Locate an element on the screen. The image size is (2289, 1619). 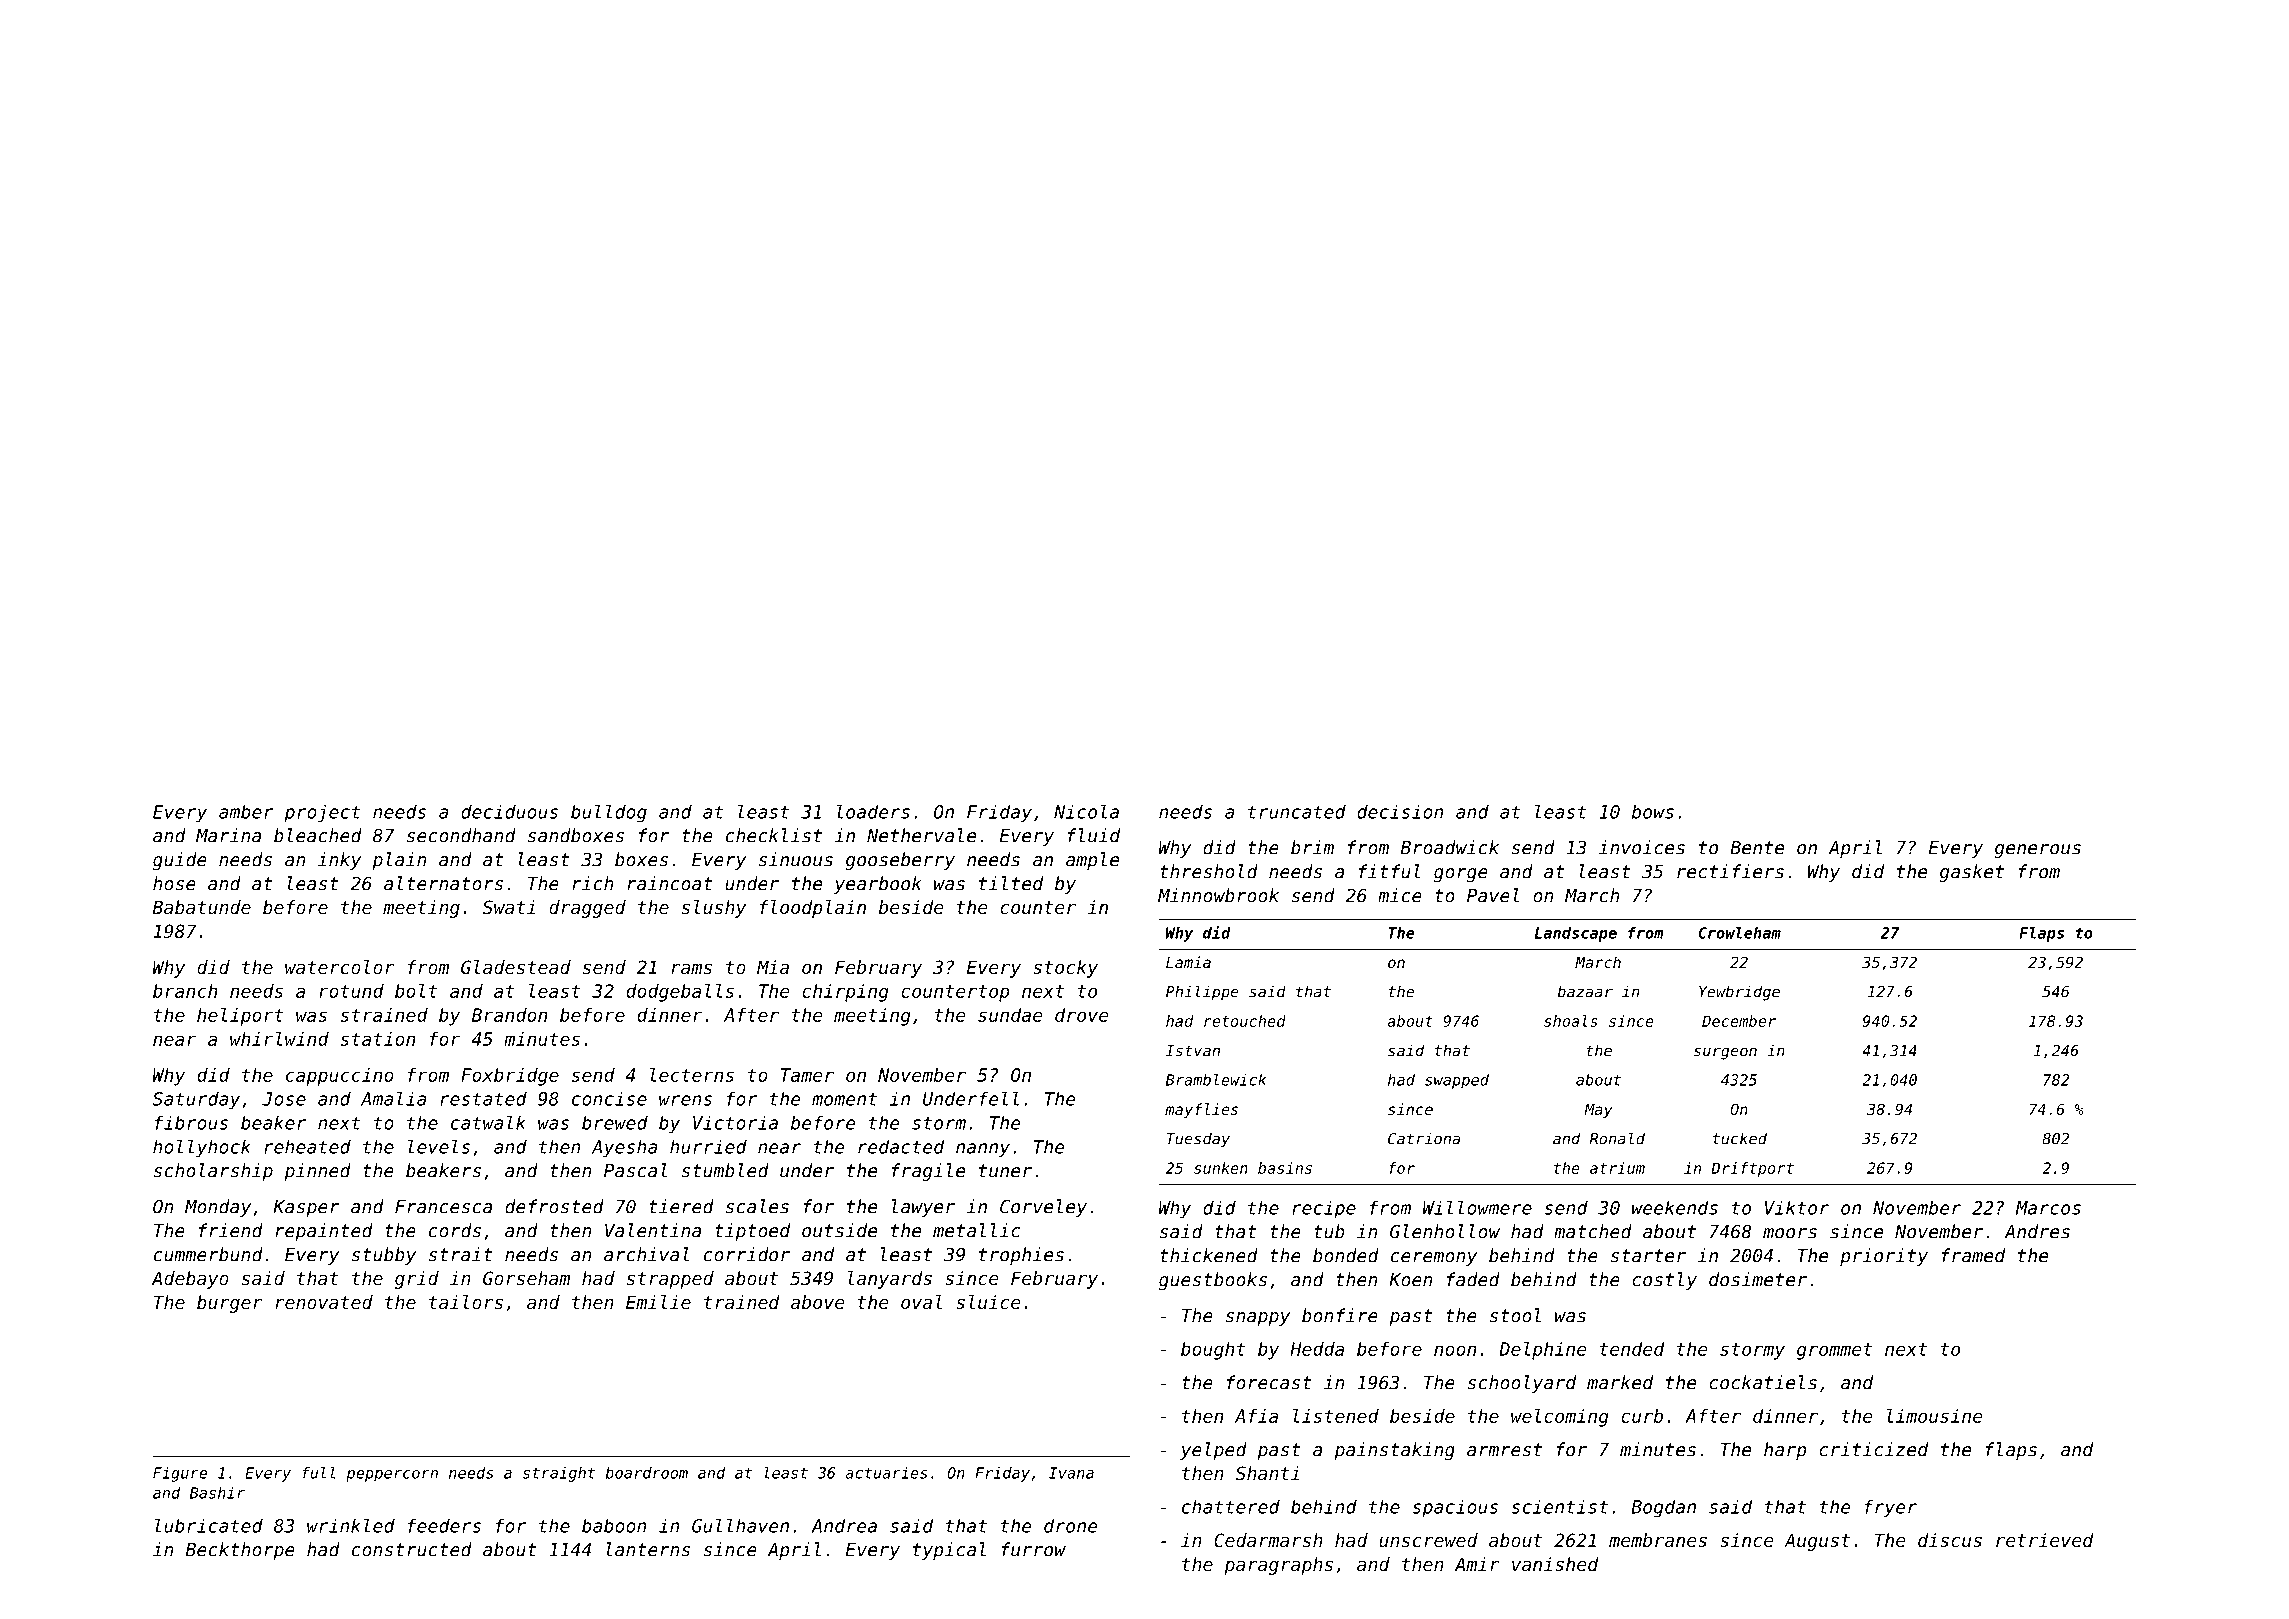
Figure is located at coordinates (180, 1474).
